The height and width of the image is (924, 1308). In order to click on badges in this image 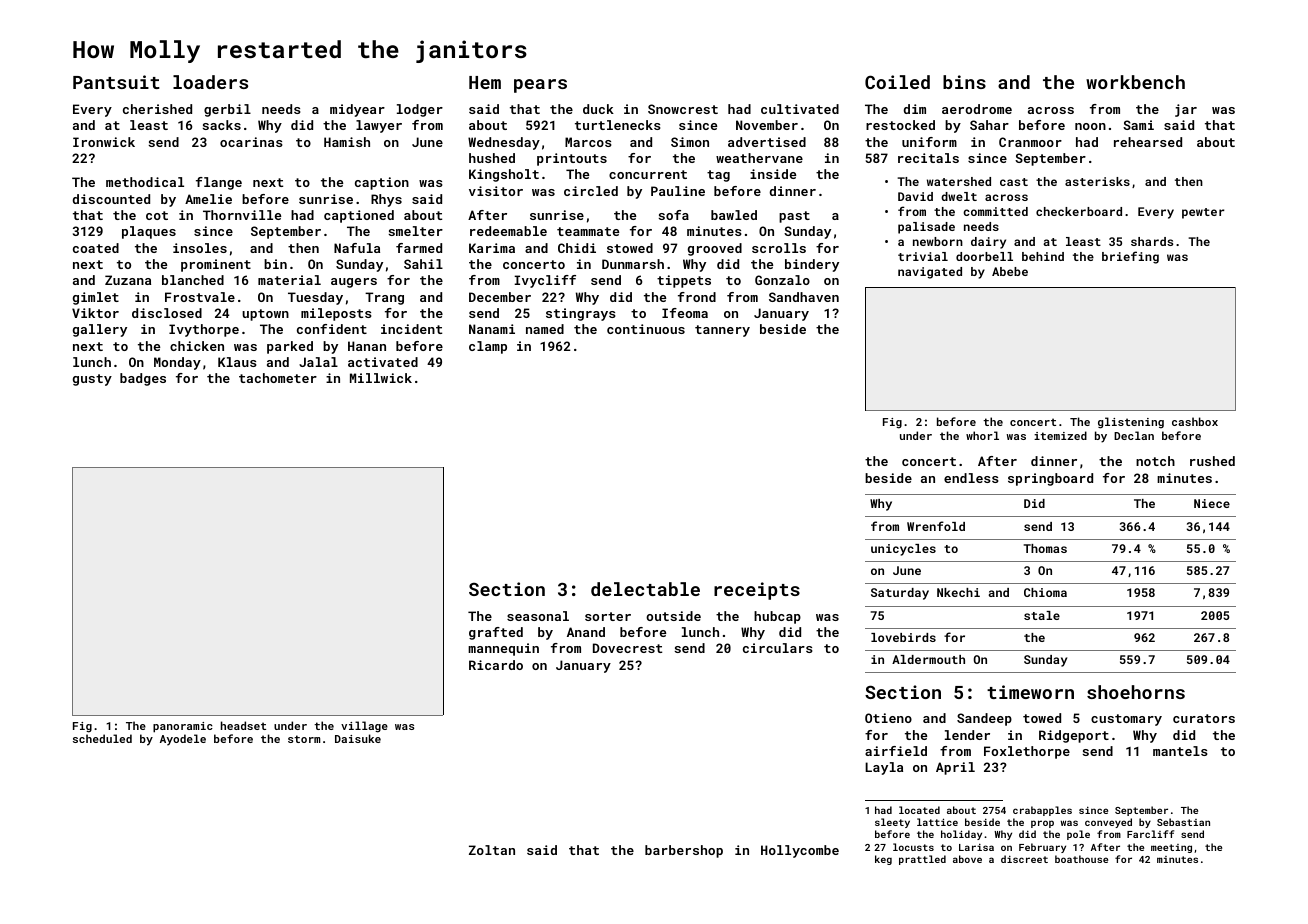, I will do `click(143, 379)`.
